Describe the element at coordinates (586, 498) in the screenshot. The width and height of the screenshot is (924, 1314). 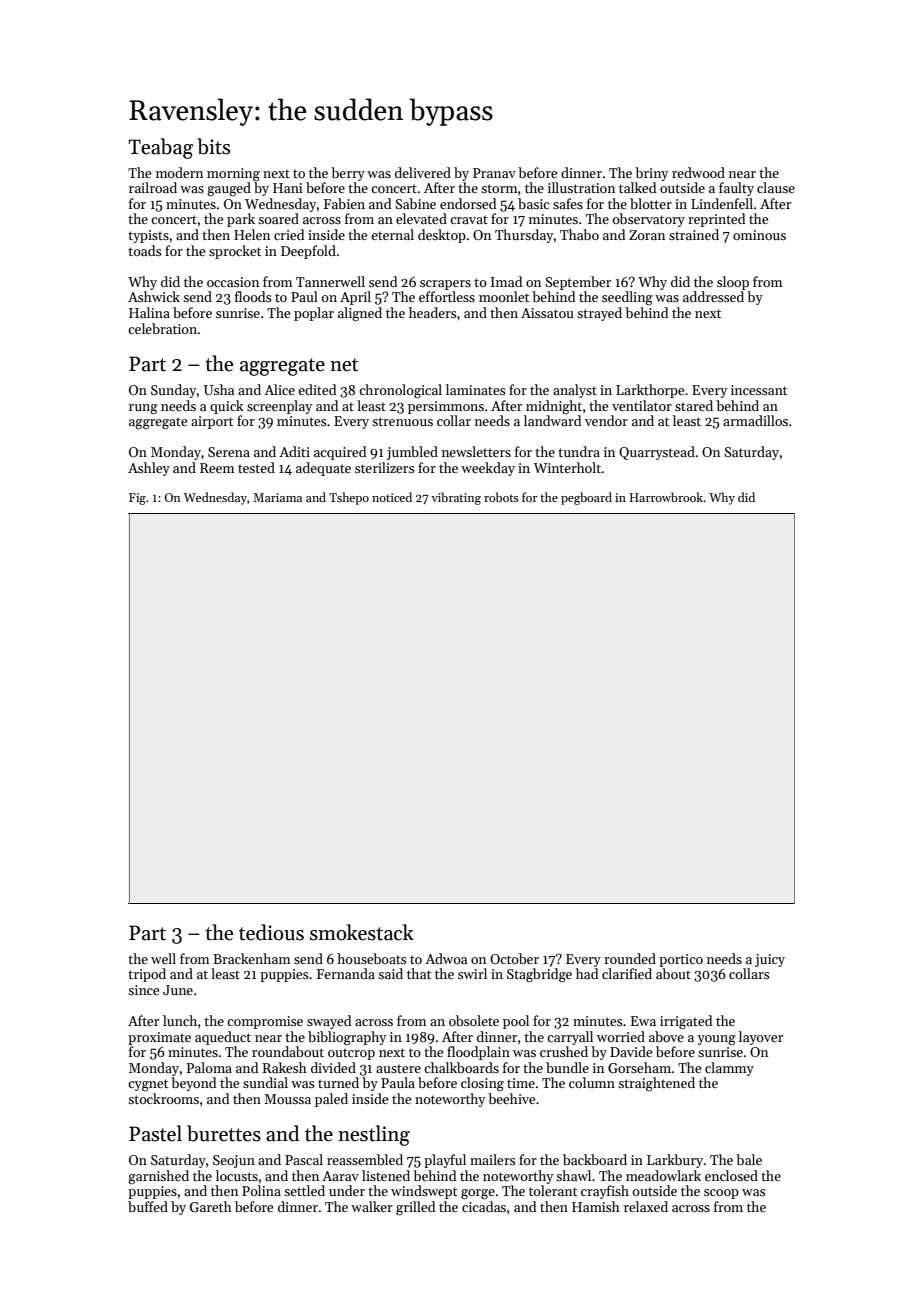
I see `pegboard` at that location.
